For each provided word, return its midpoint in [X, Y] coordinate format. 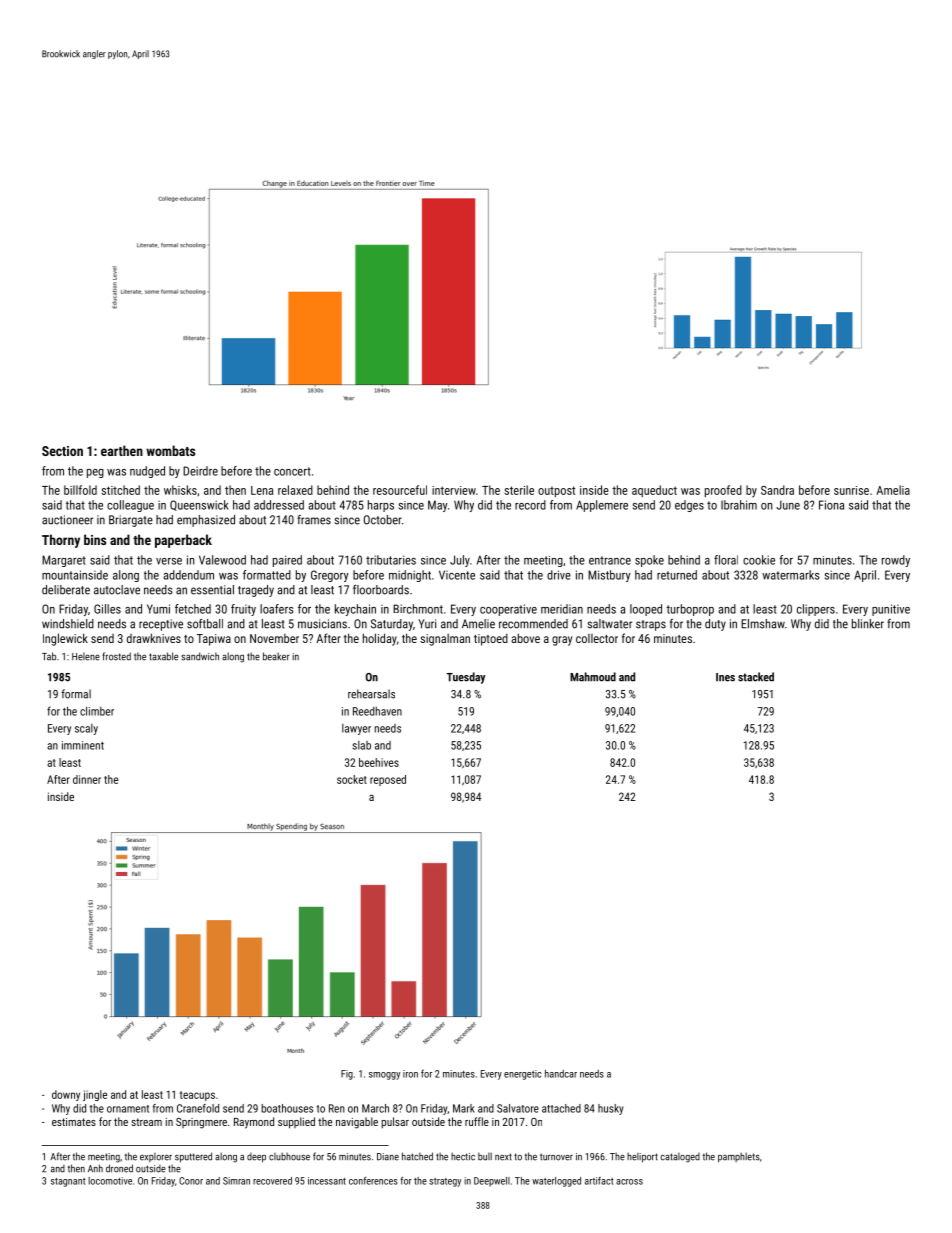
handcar [561, 1074]
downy [66, 1095]
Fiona [831, 505]
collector [597, 638]
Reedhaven [377, 711]
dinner [87, 779]
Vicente [457, 575]
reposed [388, 780]
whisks [180, 490]
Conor [191, 1181]
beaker [276, 656]
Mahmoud [593, 677]
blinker [868, 624]
